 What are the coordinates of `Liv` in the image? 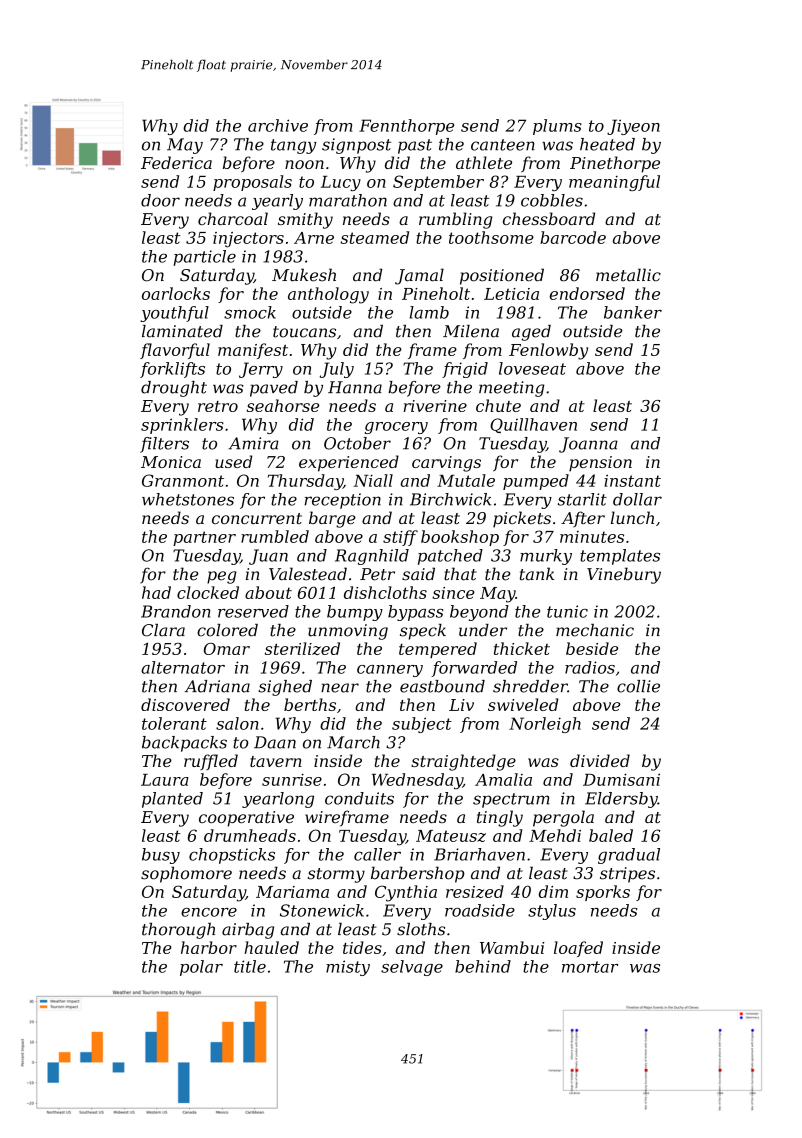 It's located at (461, 705).
